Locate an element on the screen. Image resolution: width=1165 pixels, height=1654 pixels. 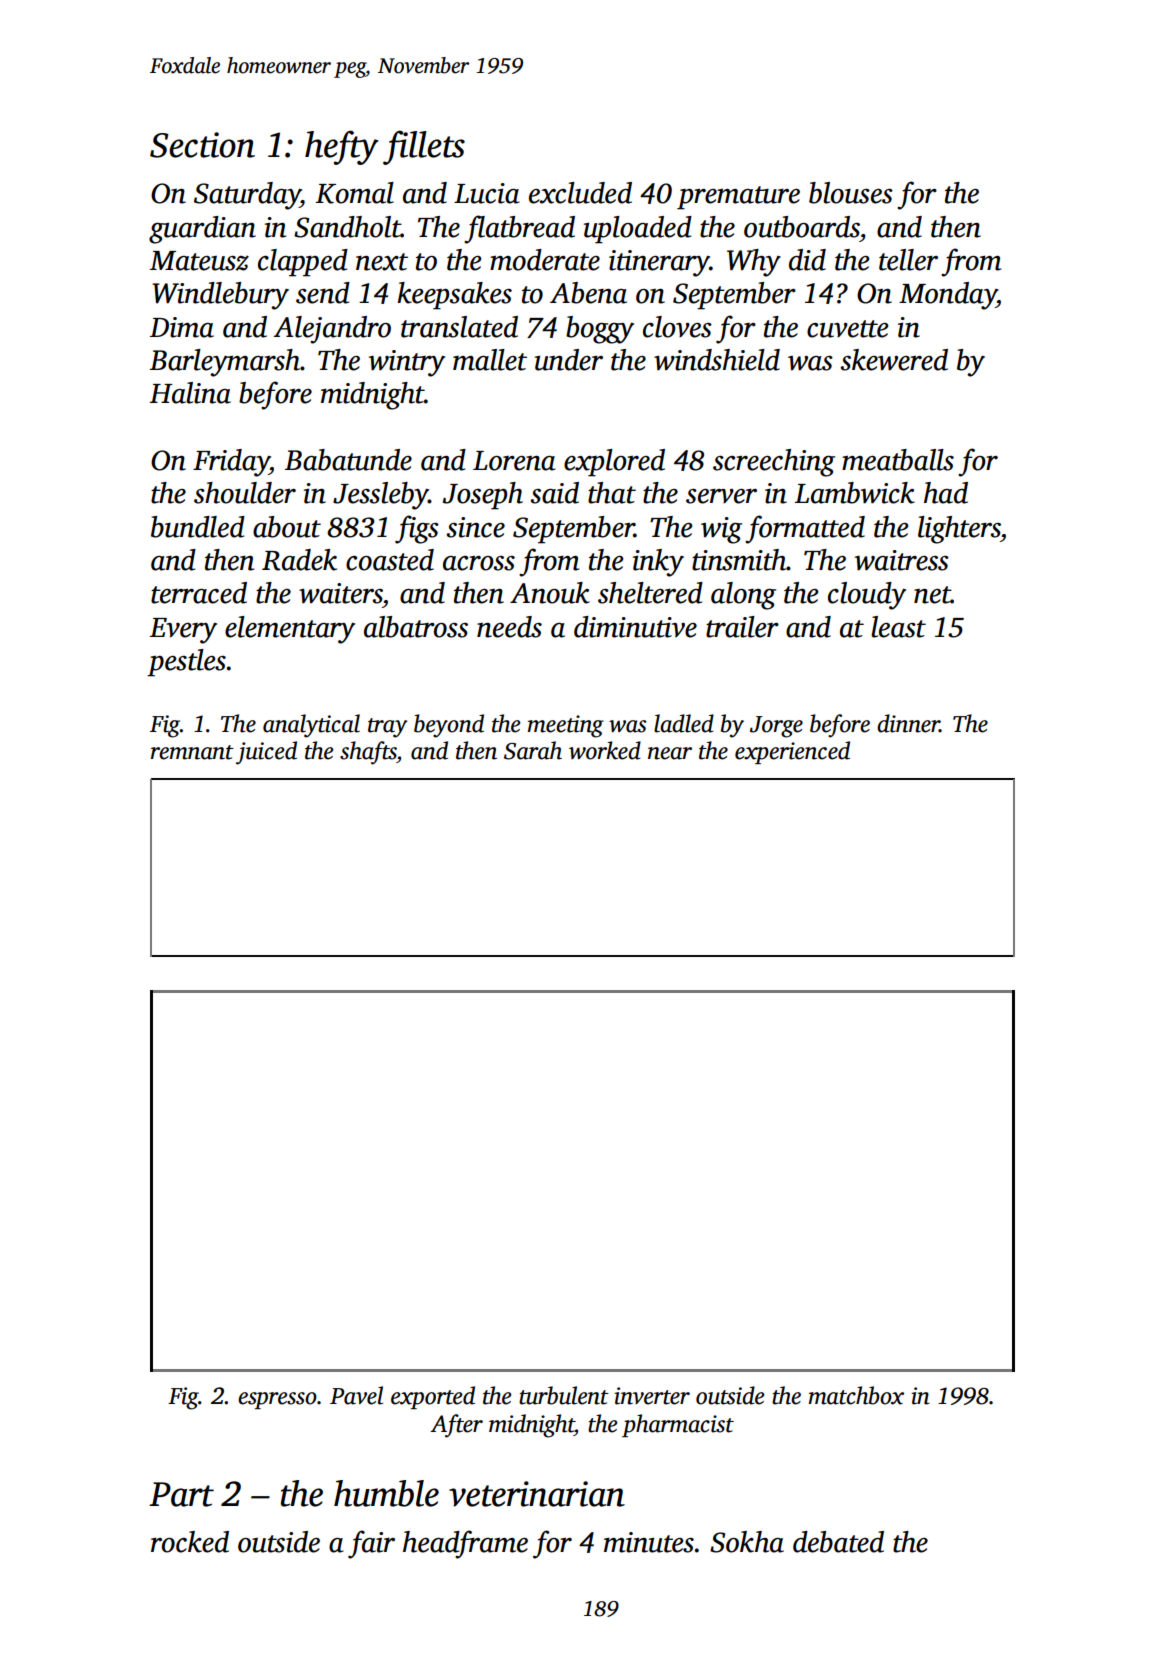
Abena is located at coordinates (588, 293).
